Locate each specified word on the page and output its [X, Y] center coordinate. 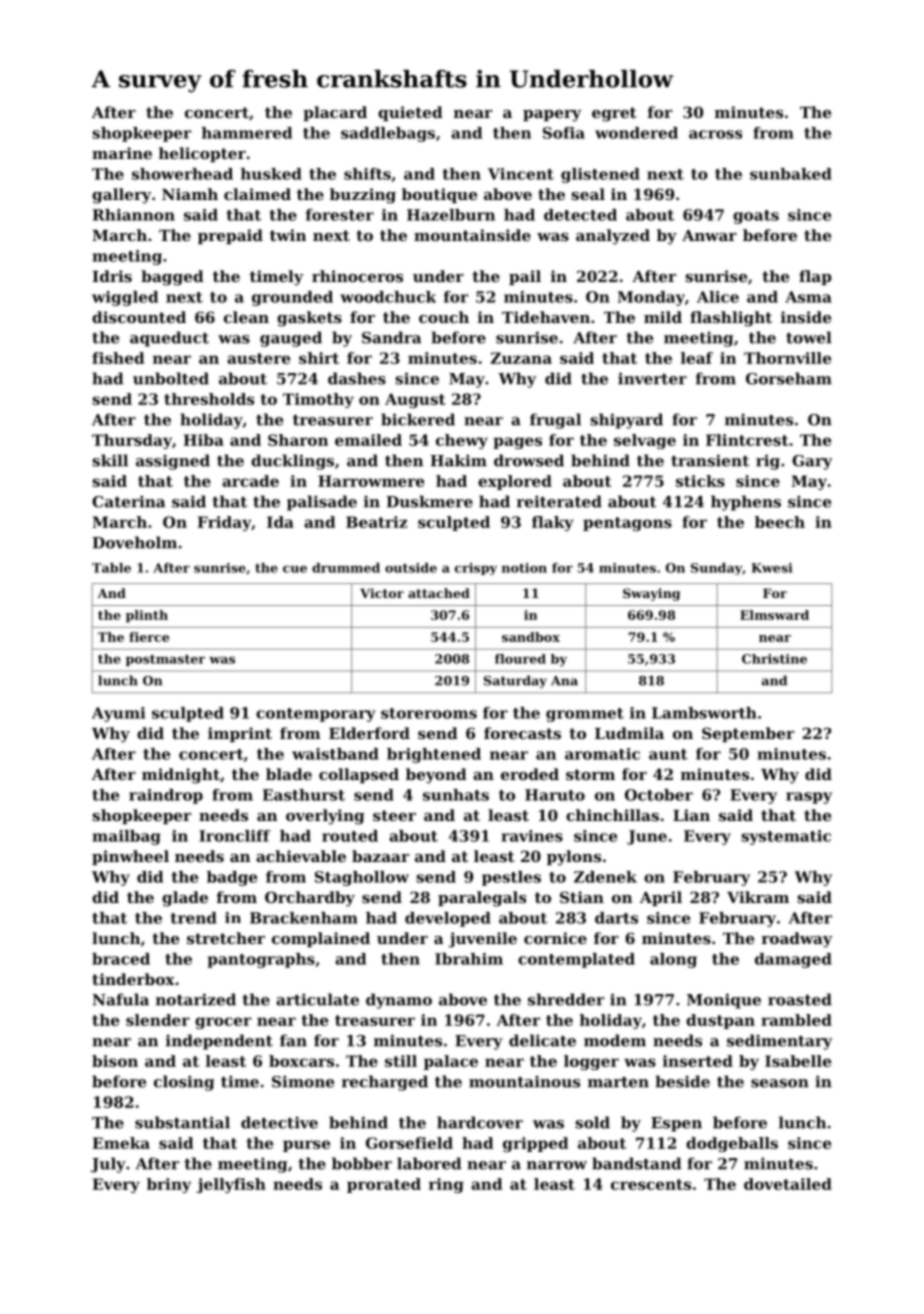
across [715, 134]
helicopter [202, 154]
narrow [557, 1165]
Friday [224, 523]
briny [169, 1185]
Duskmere [429, 501]
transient [710, 460]
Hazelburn [451, 215]
